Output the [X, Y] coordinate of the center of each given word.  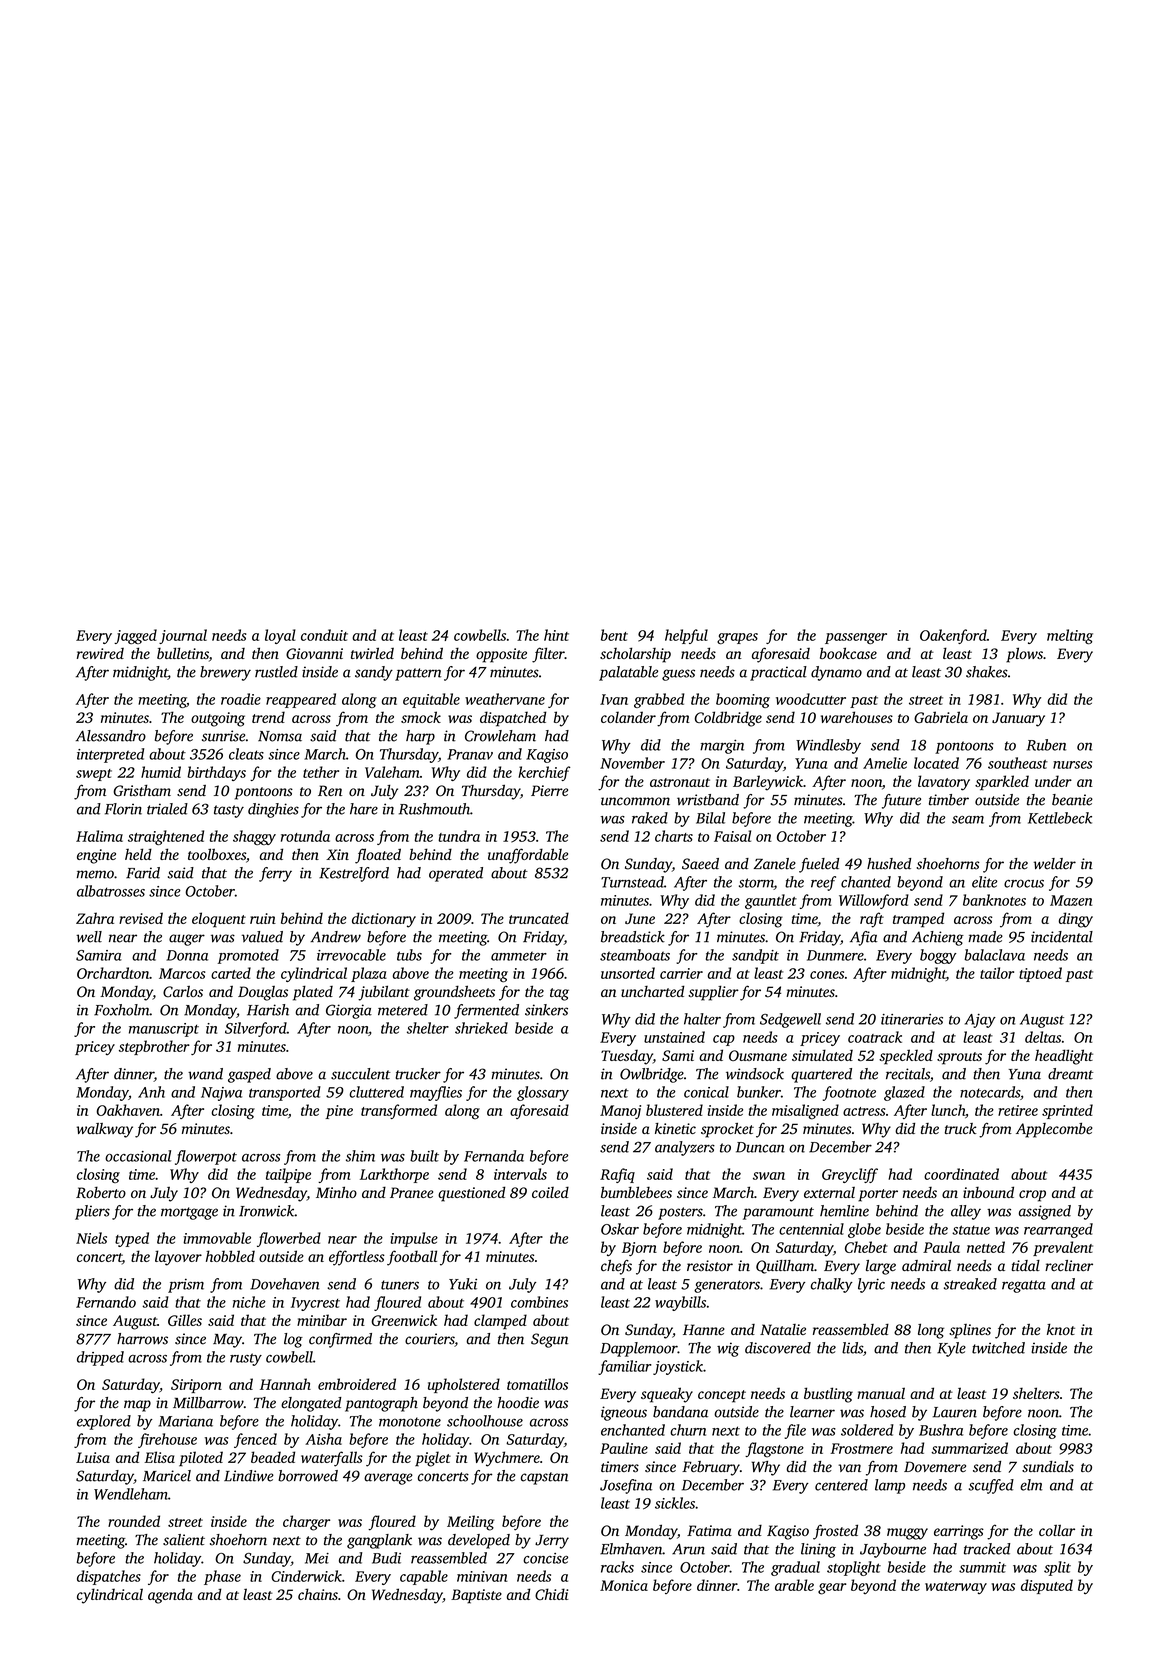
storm [756, 884]
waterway [956, 1588]
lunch [948, 1110]
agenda [170, 1596]
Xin [337, 854]
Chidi [552, 1594]
